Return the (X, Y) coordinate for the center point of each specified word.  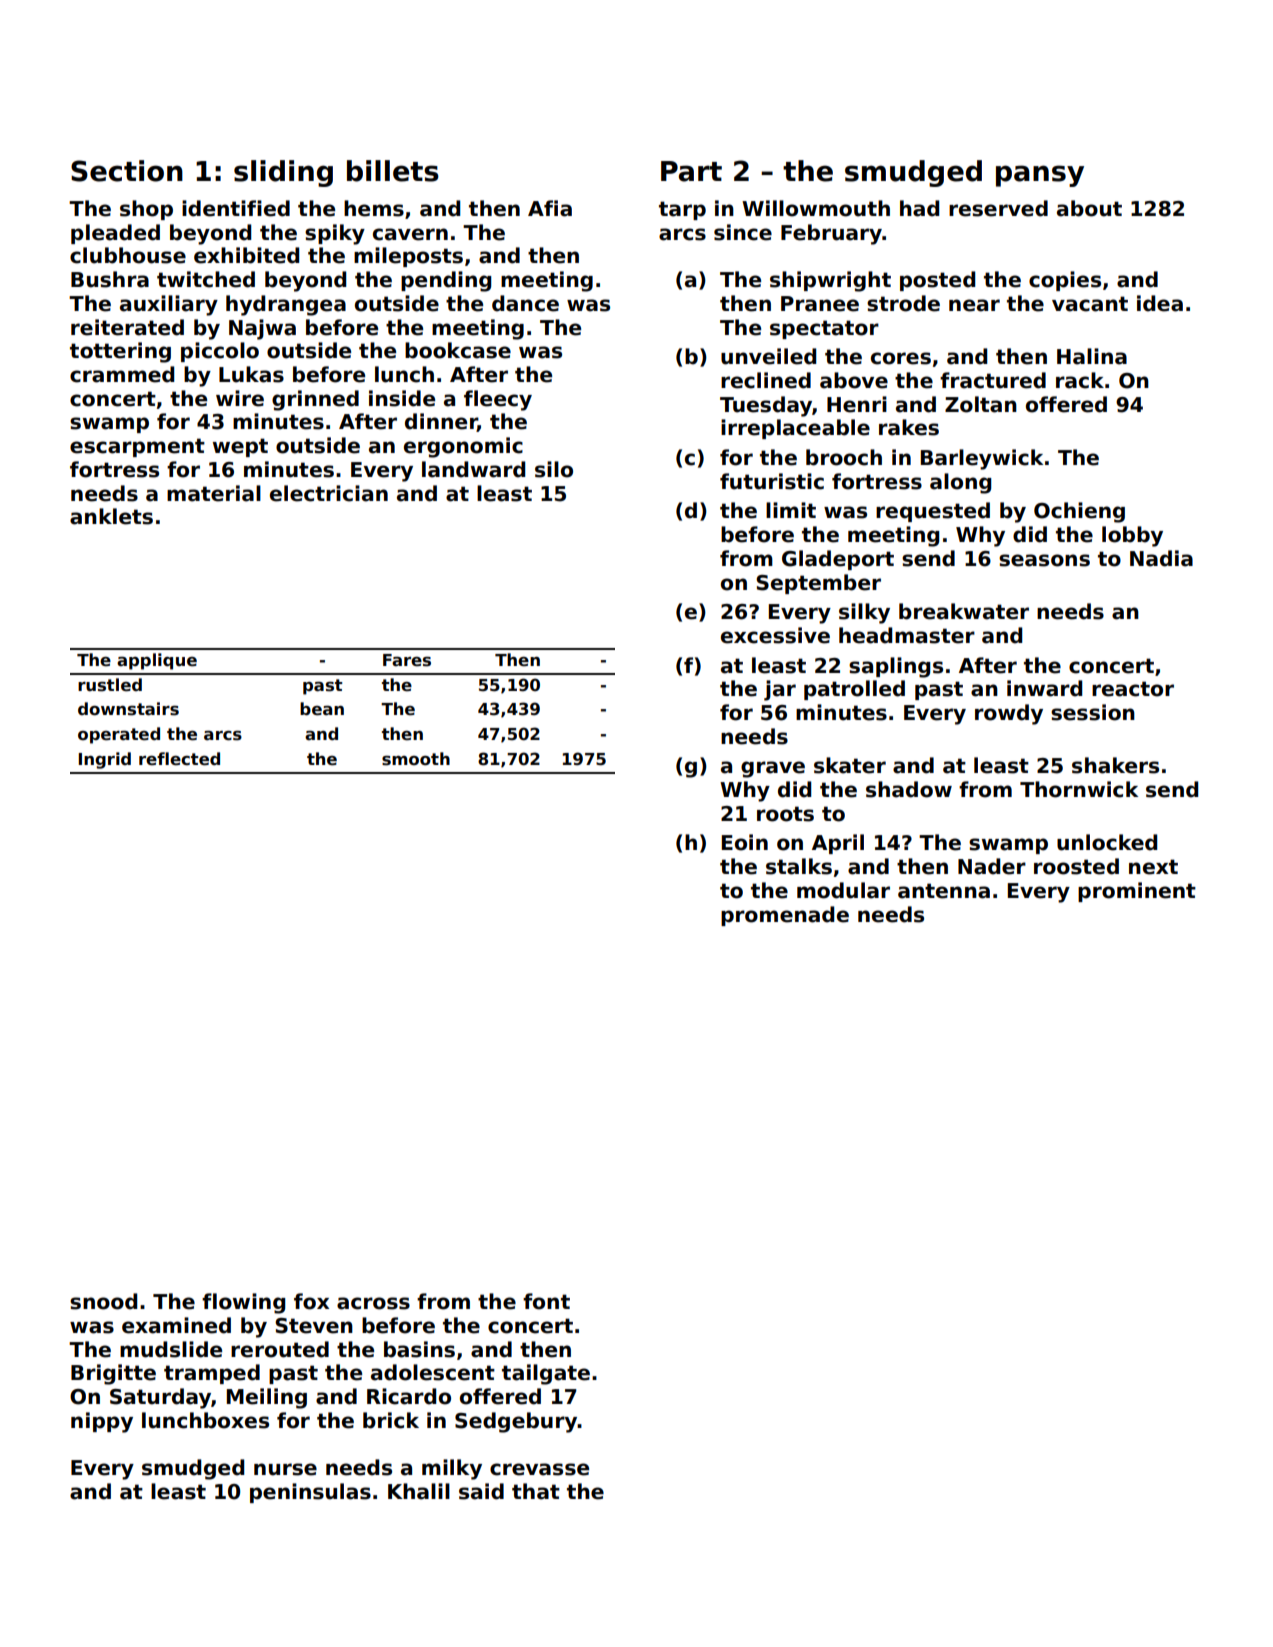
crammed (122, 374)
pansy (1040, 176)
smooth (416, 759)
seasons (1044, 560)
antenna (944, 891)
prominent (1137, 892)
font (546, 1301)
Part (691, 171)
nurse (285, 1469)
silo (554, 469)
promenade (785, 916)
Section (127, 171)
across (373, 1303)
